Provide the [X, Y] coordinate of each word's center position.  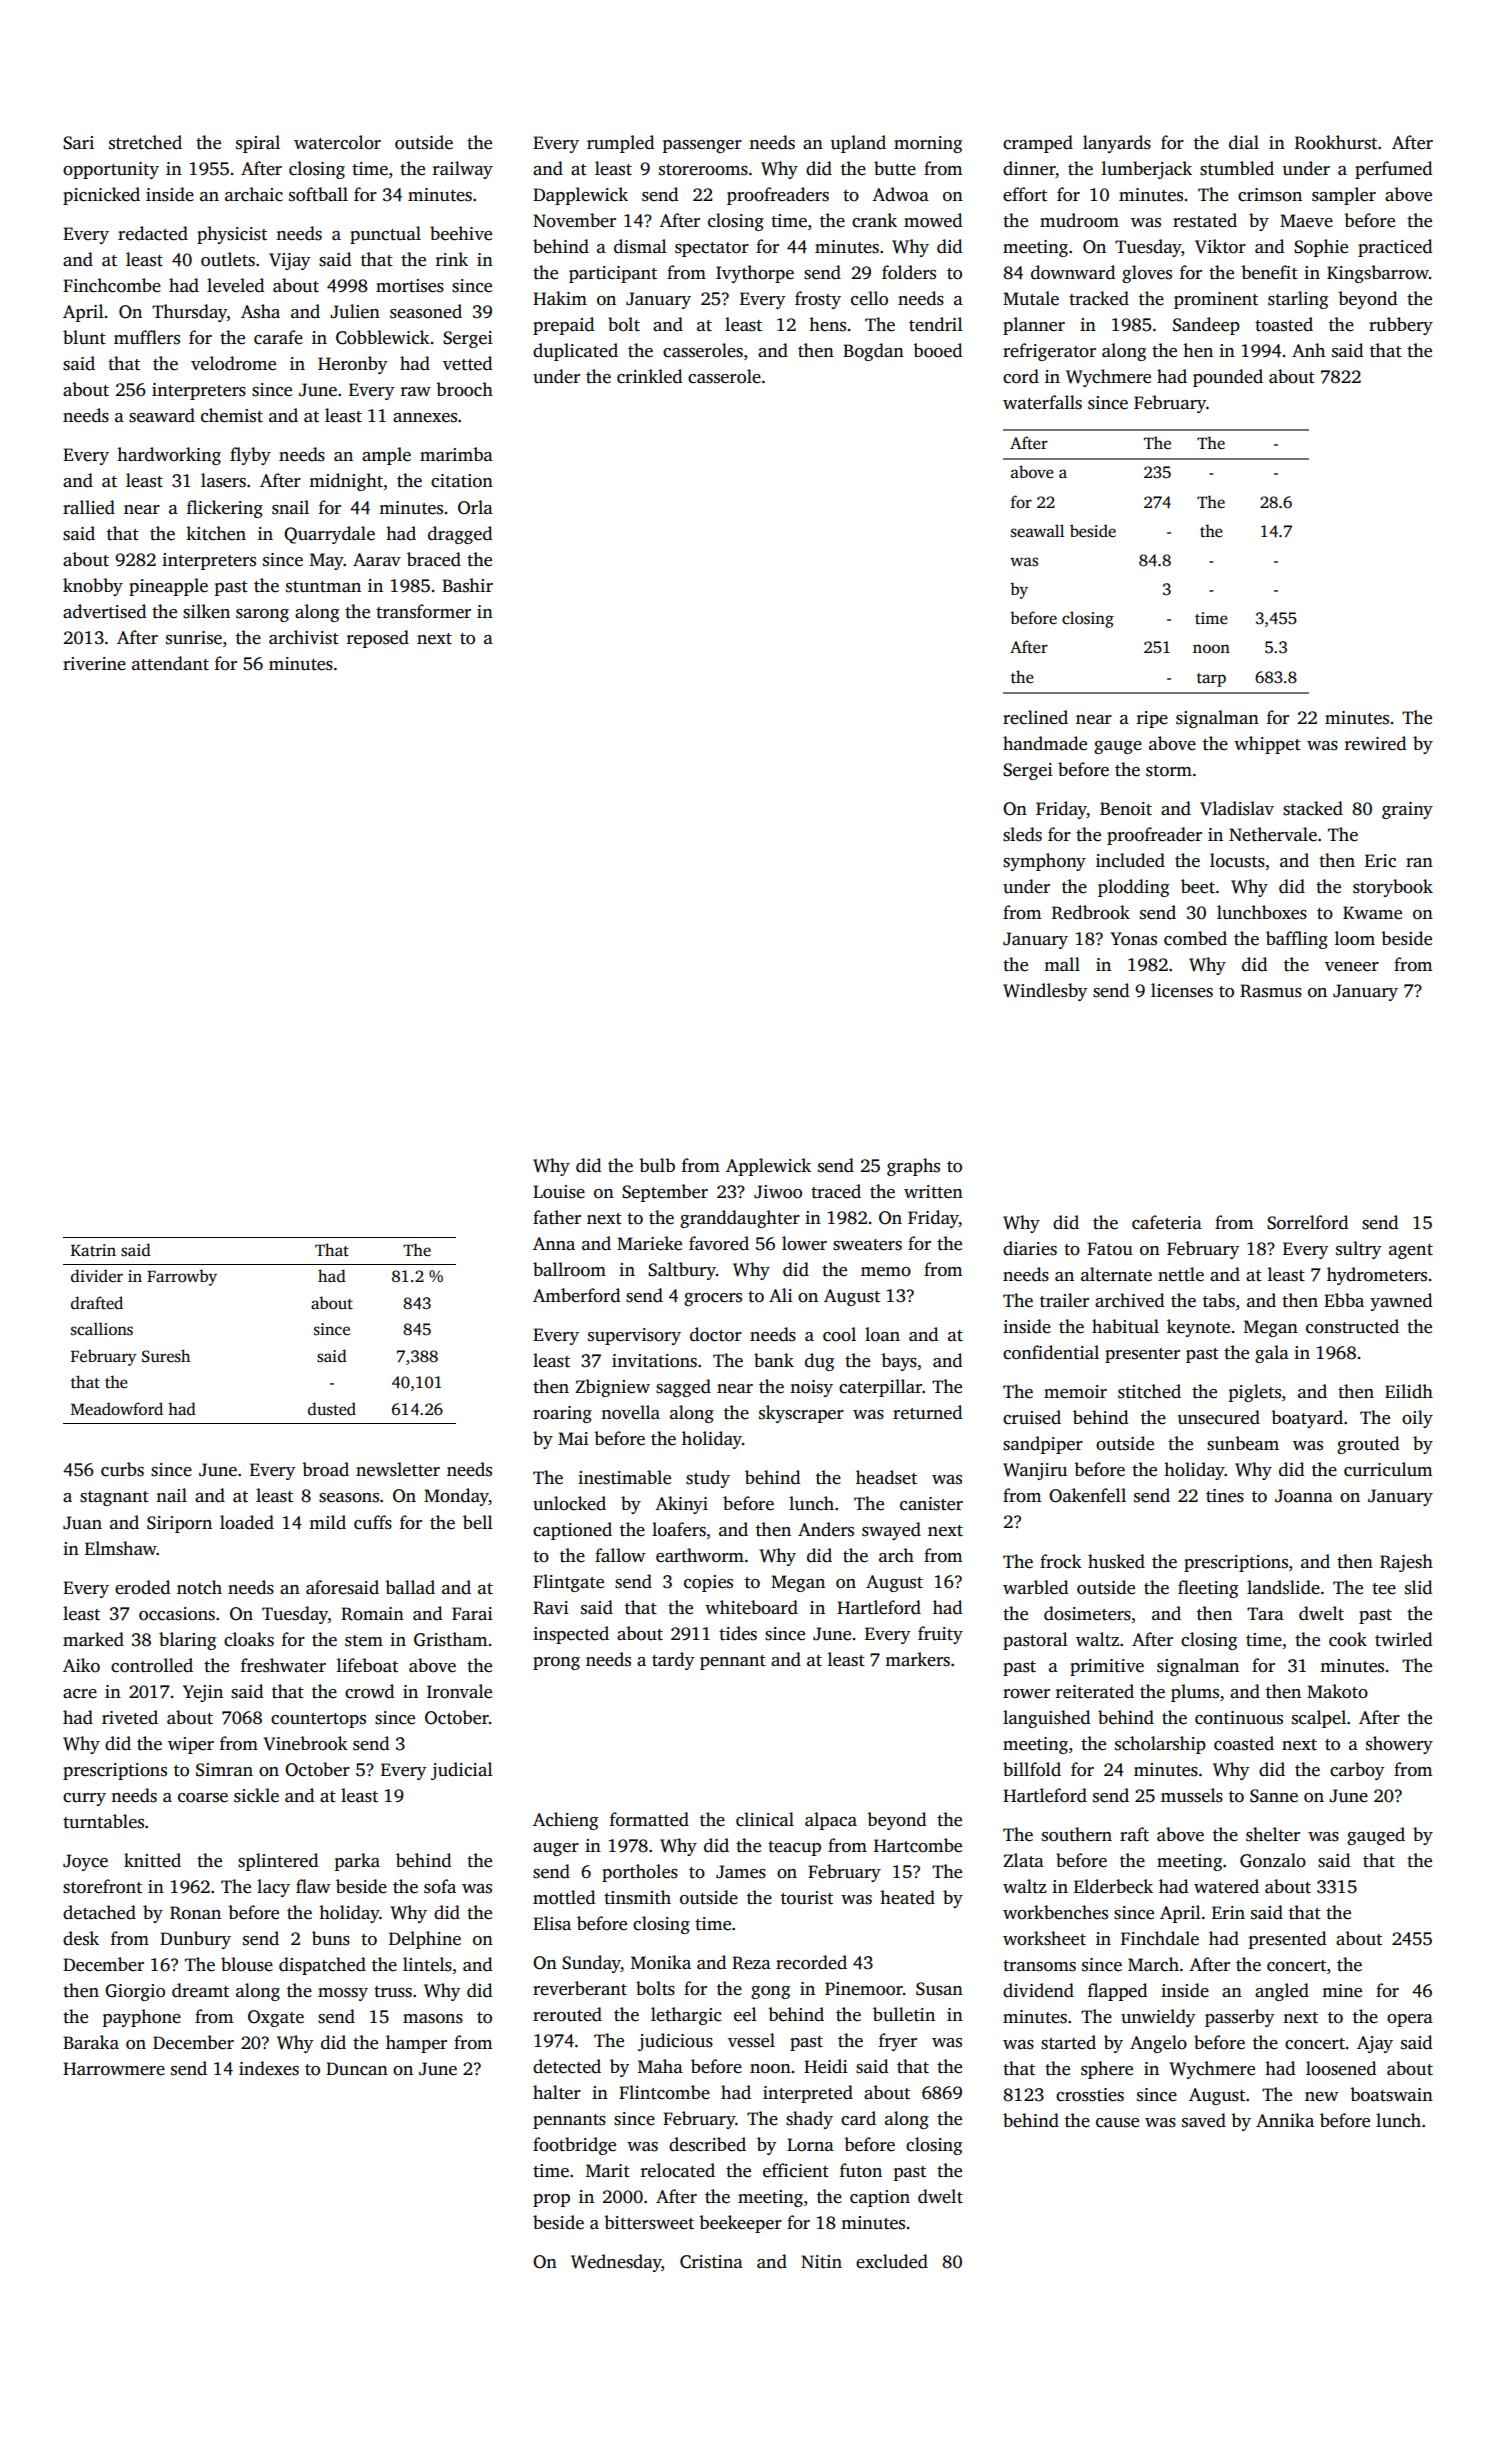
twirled [1403, 1639]
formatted [649, 1819]
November [574, 220]
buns [331, 1938]
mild [327, 1522]
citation [462, 481]
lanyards [1117, 144]
